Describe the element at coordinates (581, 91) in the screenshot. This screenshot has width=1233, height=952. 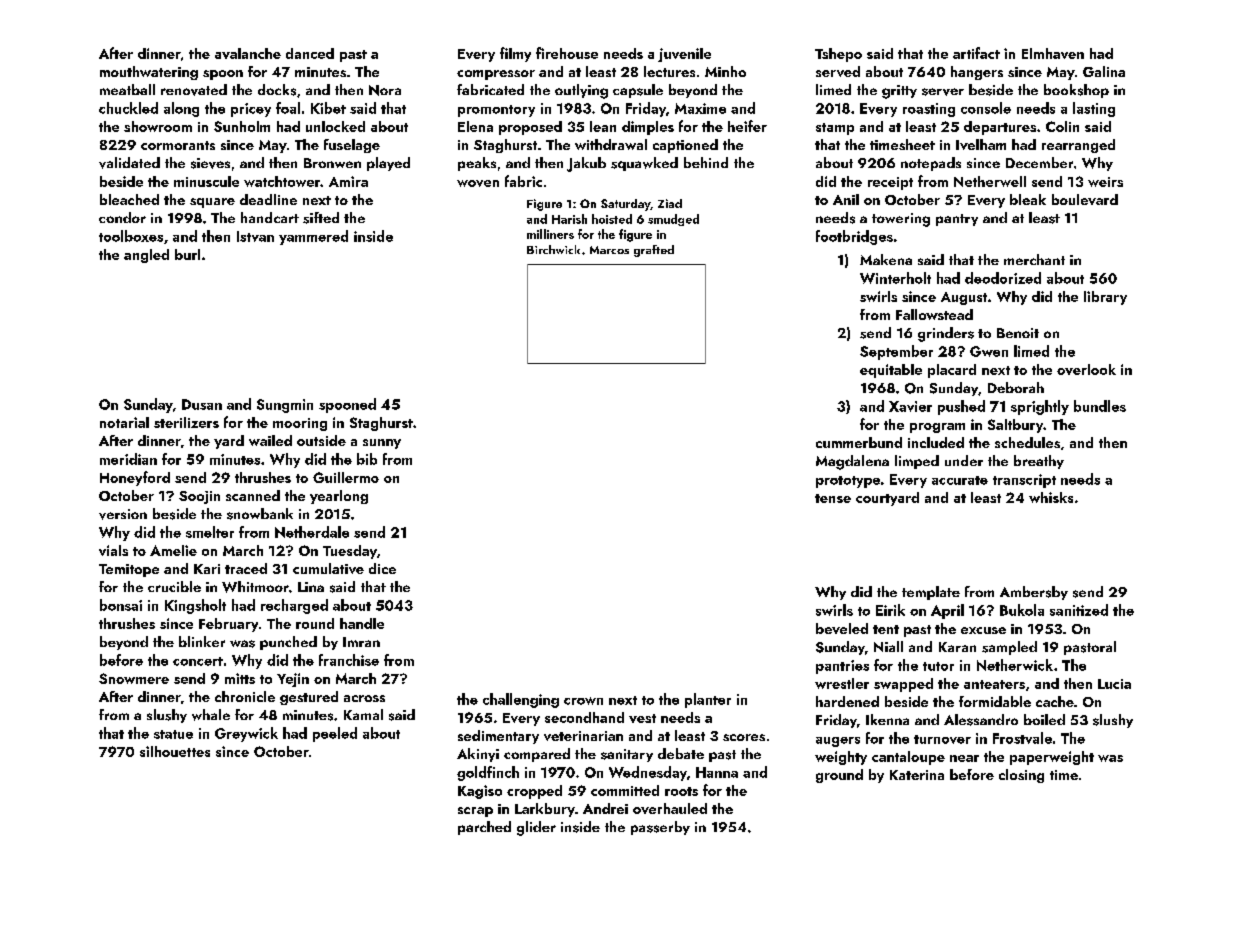
I see `outlying` at that location.
